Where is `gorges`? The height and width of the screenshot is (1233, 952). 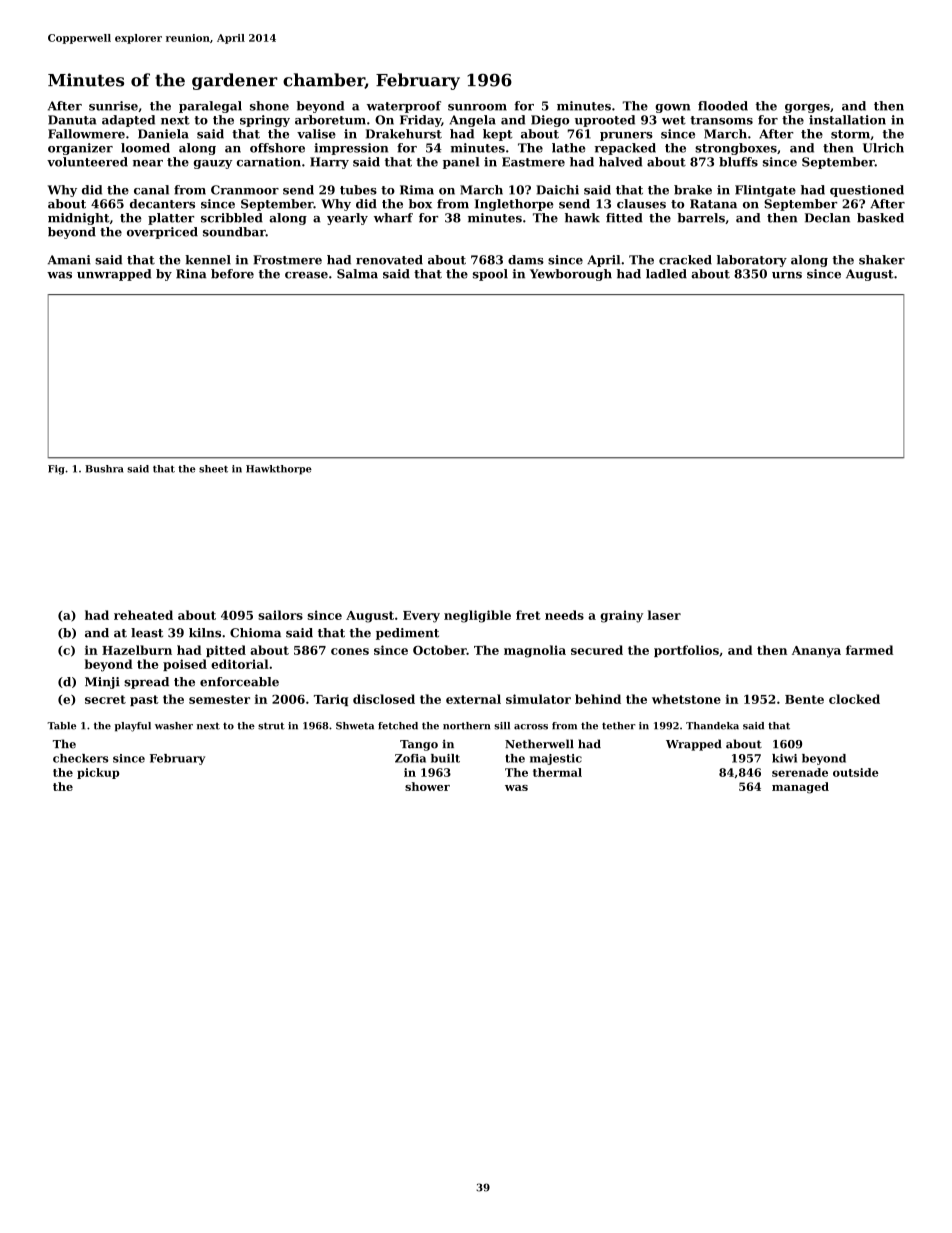 gorges is located at coordinates (807, 108).
